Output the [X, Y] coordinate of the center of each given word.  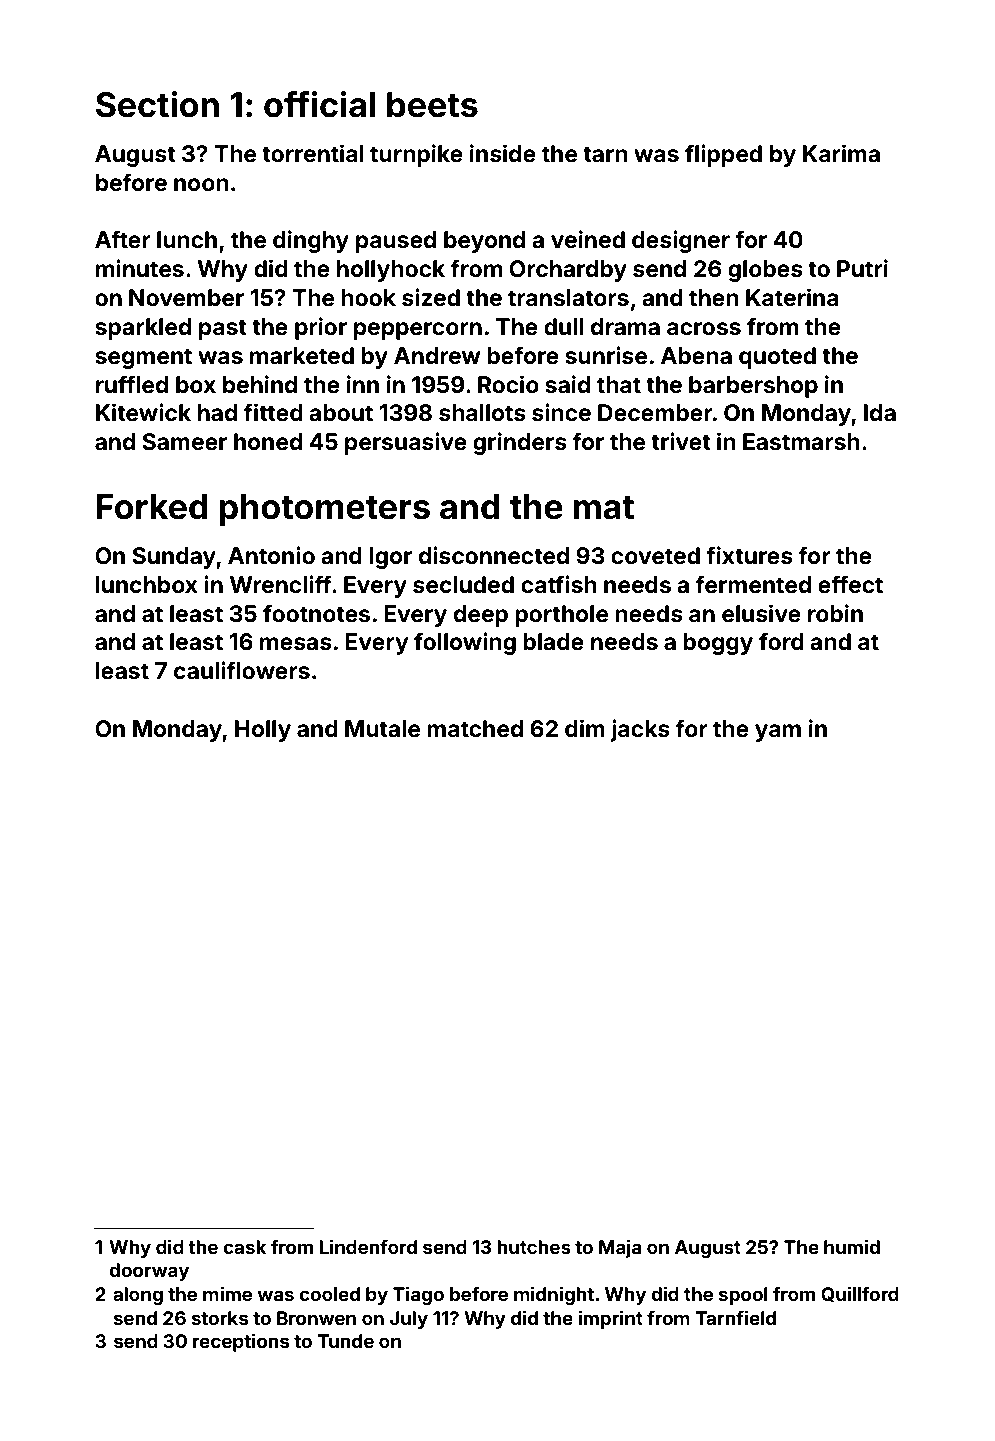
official [319, 104]
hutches [534, 1247]
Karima [841, 153]
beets [432, 105]
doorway [149, 1272]
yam [778, 733]
